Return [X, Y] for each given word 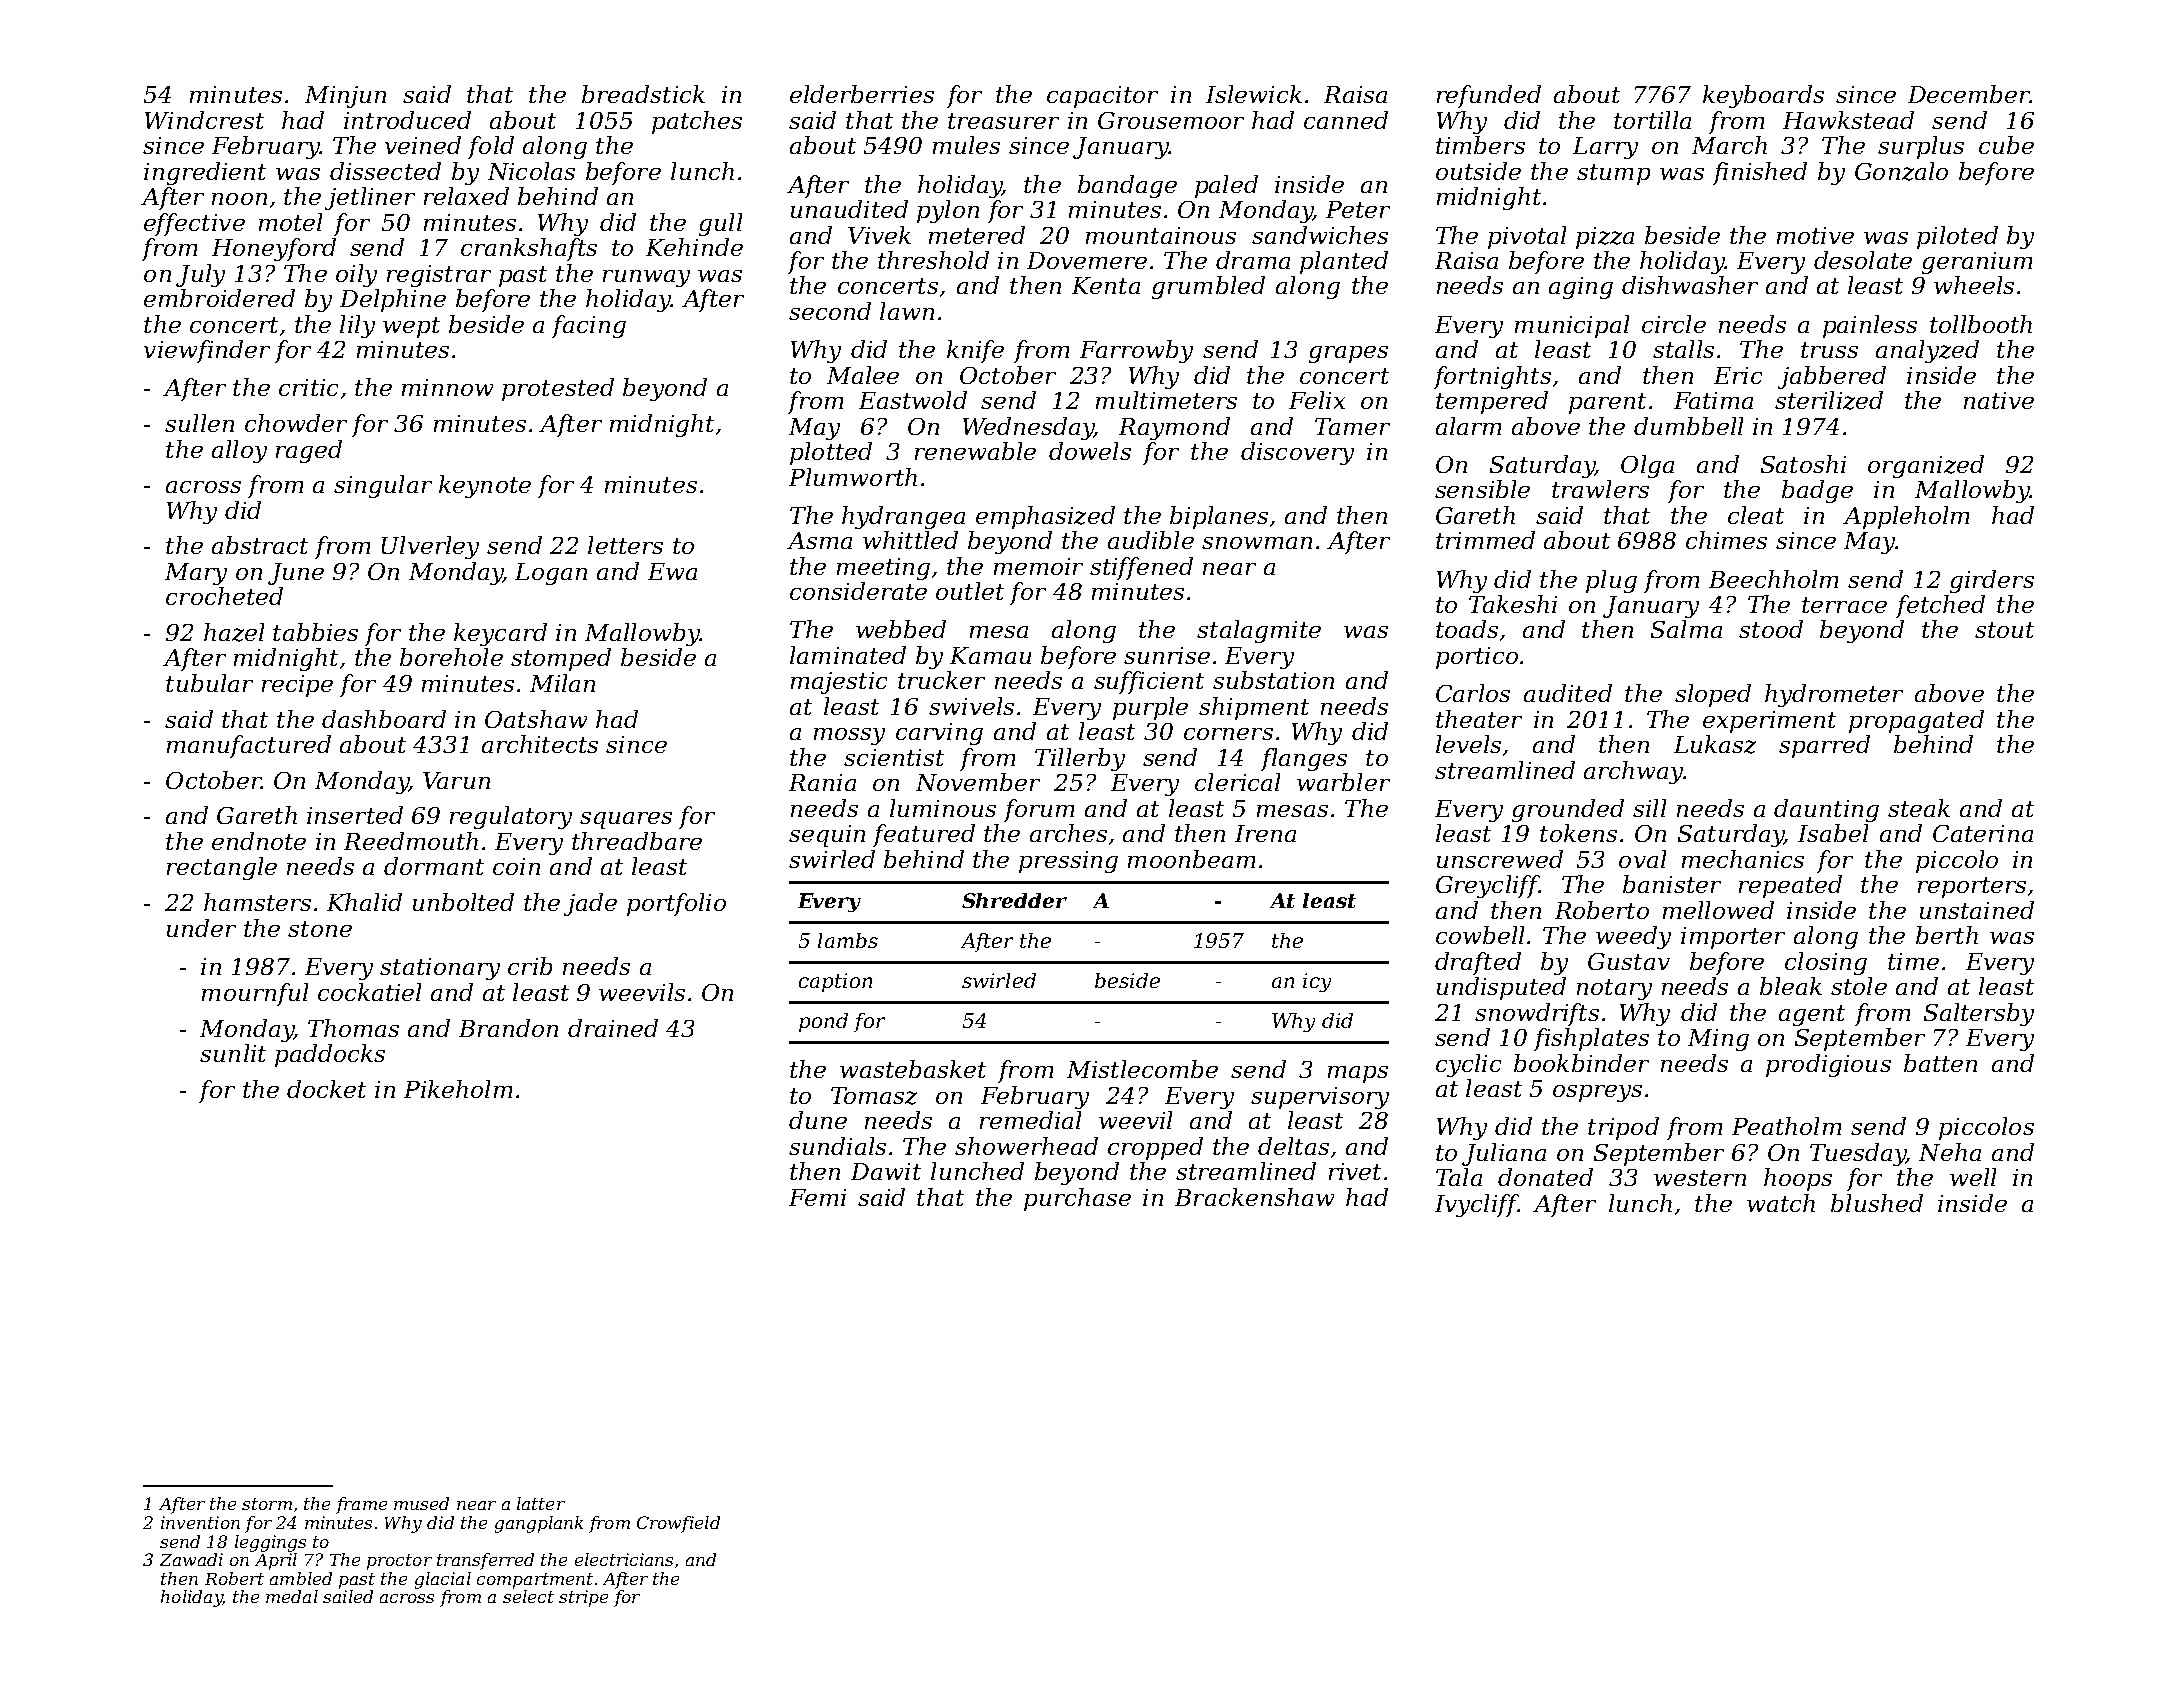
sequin [827, 836]
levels [1468, 744]
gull [720, 224]
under [201, 928]
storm [267, 1504]
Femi [817, 1197]
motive [1815, 235]
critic [308, 387]
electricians [624, 1559]
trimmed [1485, 540]
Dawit [886, 1171]
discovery [1297, 453]
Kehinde [694, 247]
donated [1545, 1177]
